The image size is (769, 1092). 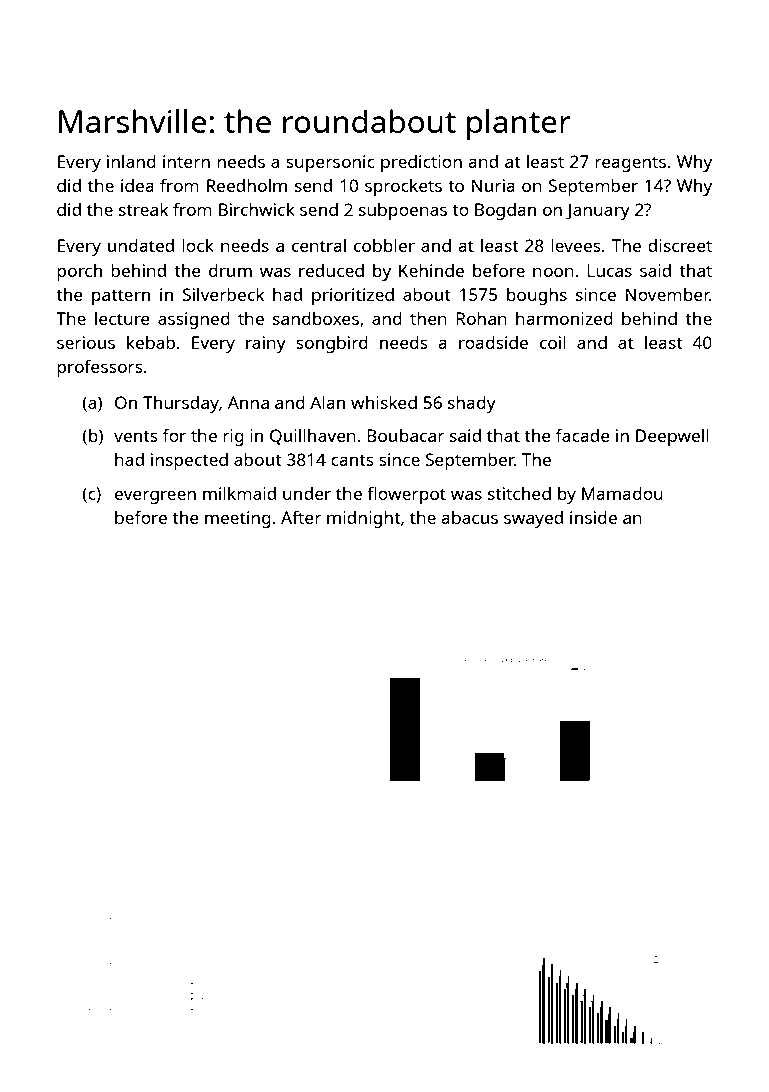 I want to click on inland, so click(x=131, y=161).
